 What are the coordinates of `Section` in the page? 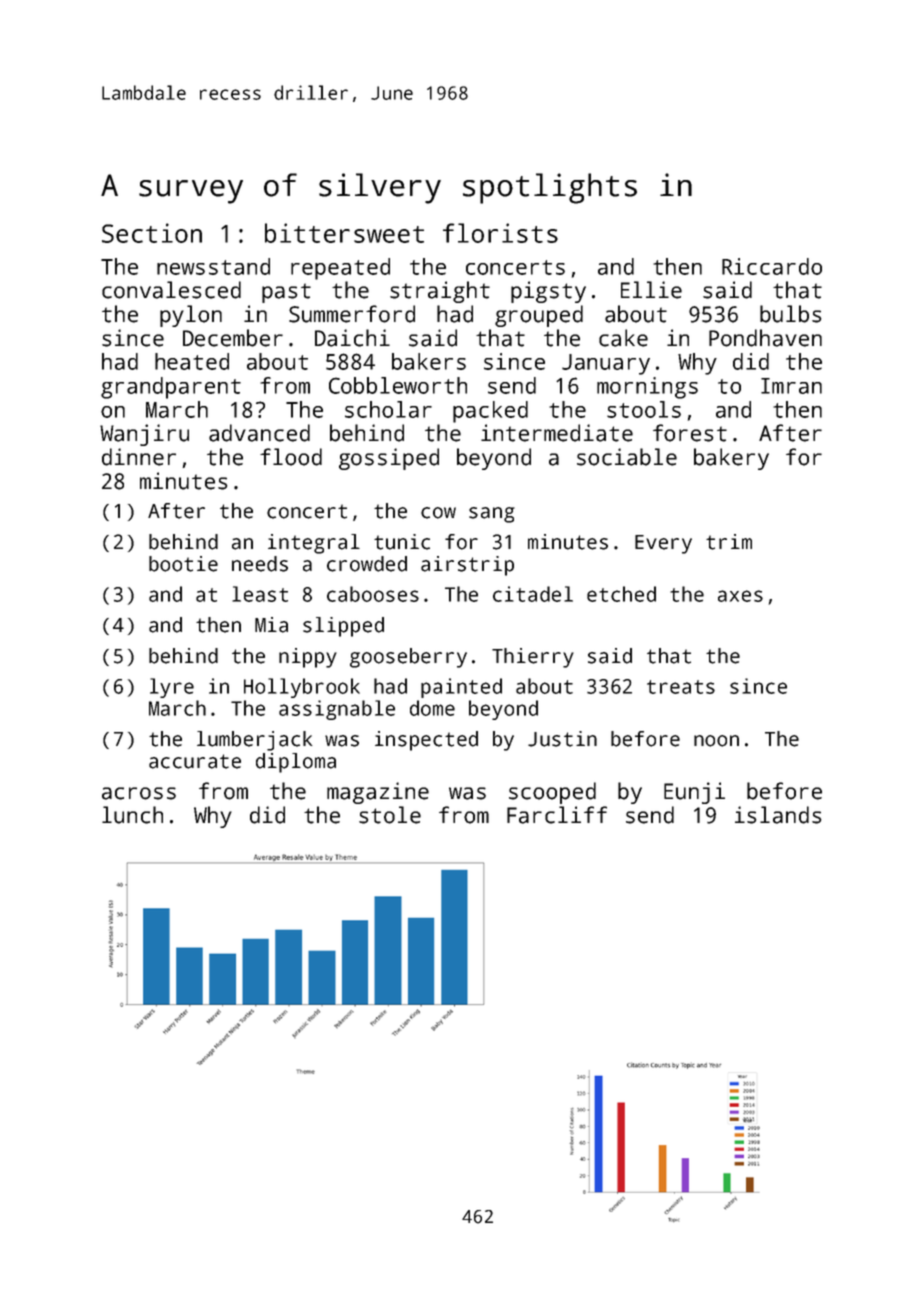 It's located at (152, 233).
